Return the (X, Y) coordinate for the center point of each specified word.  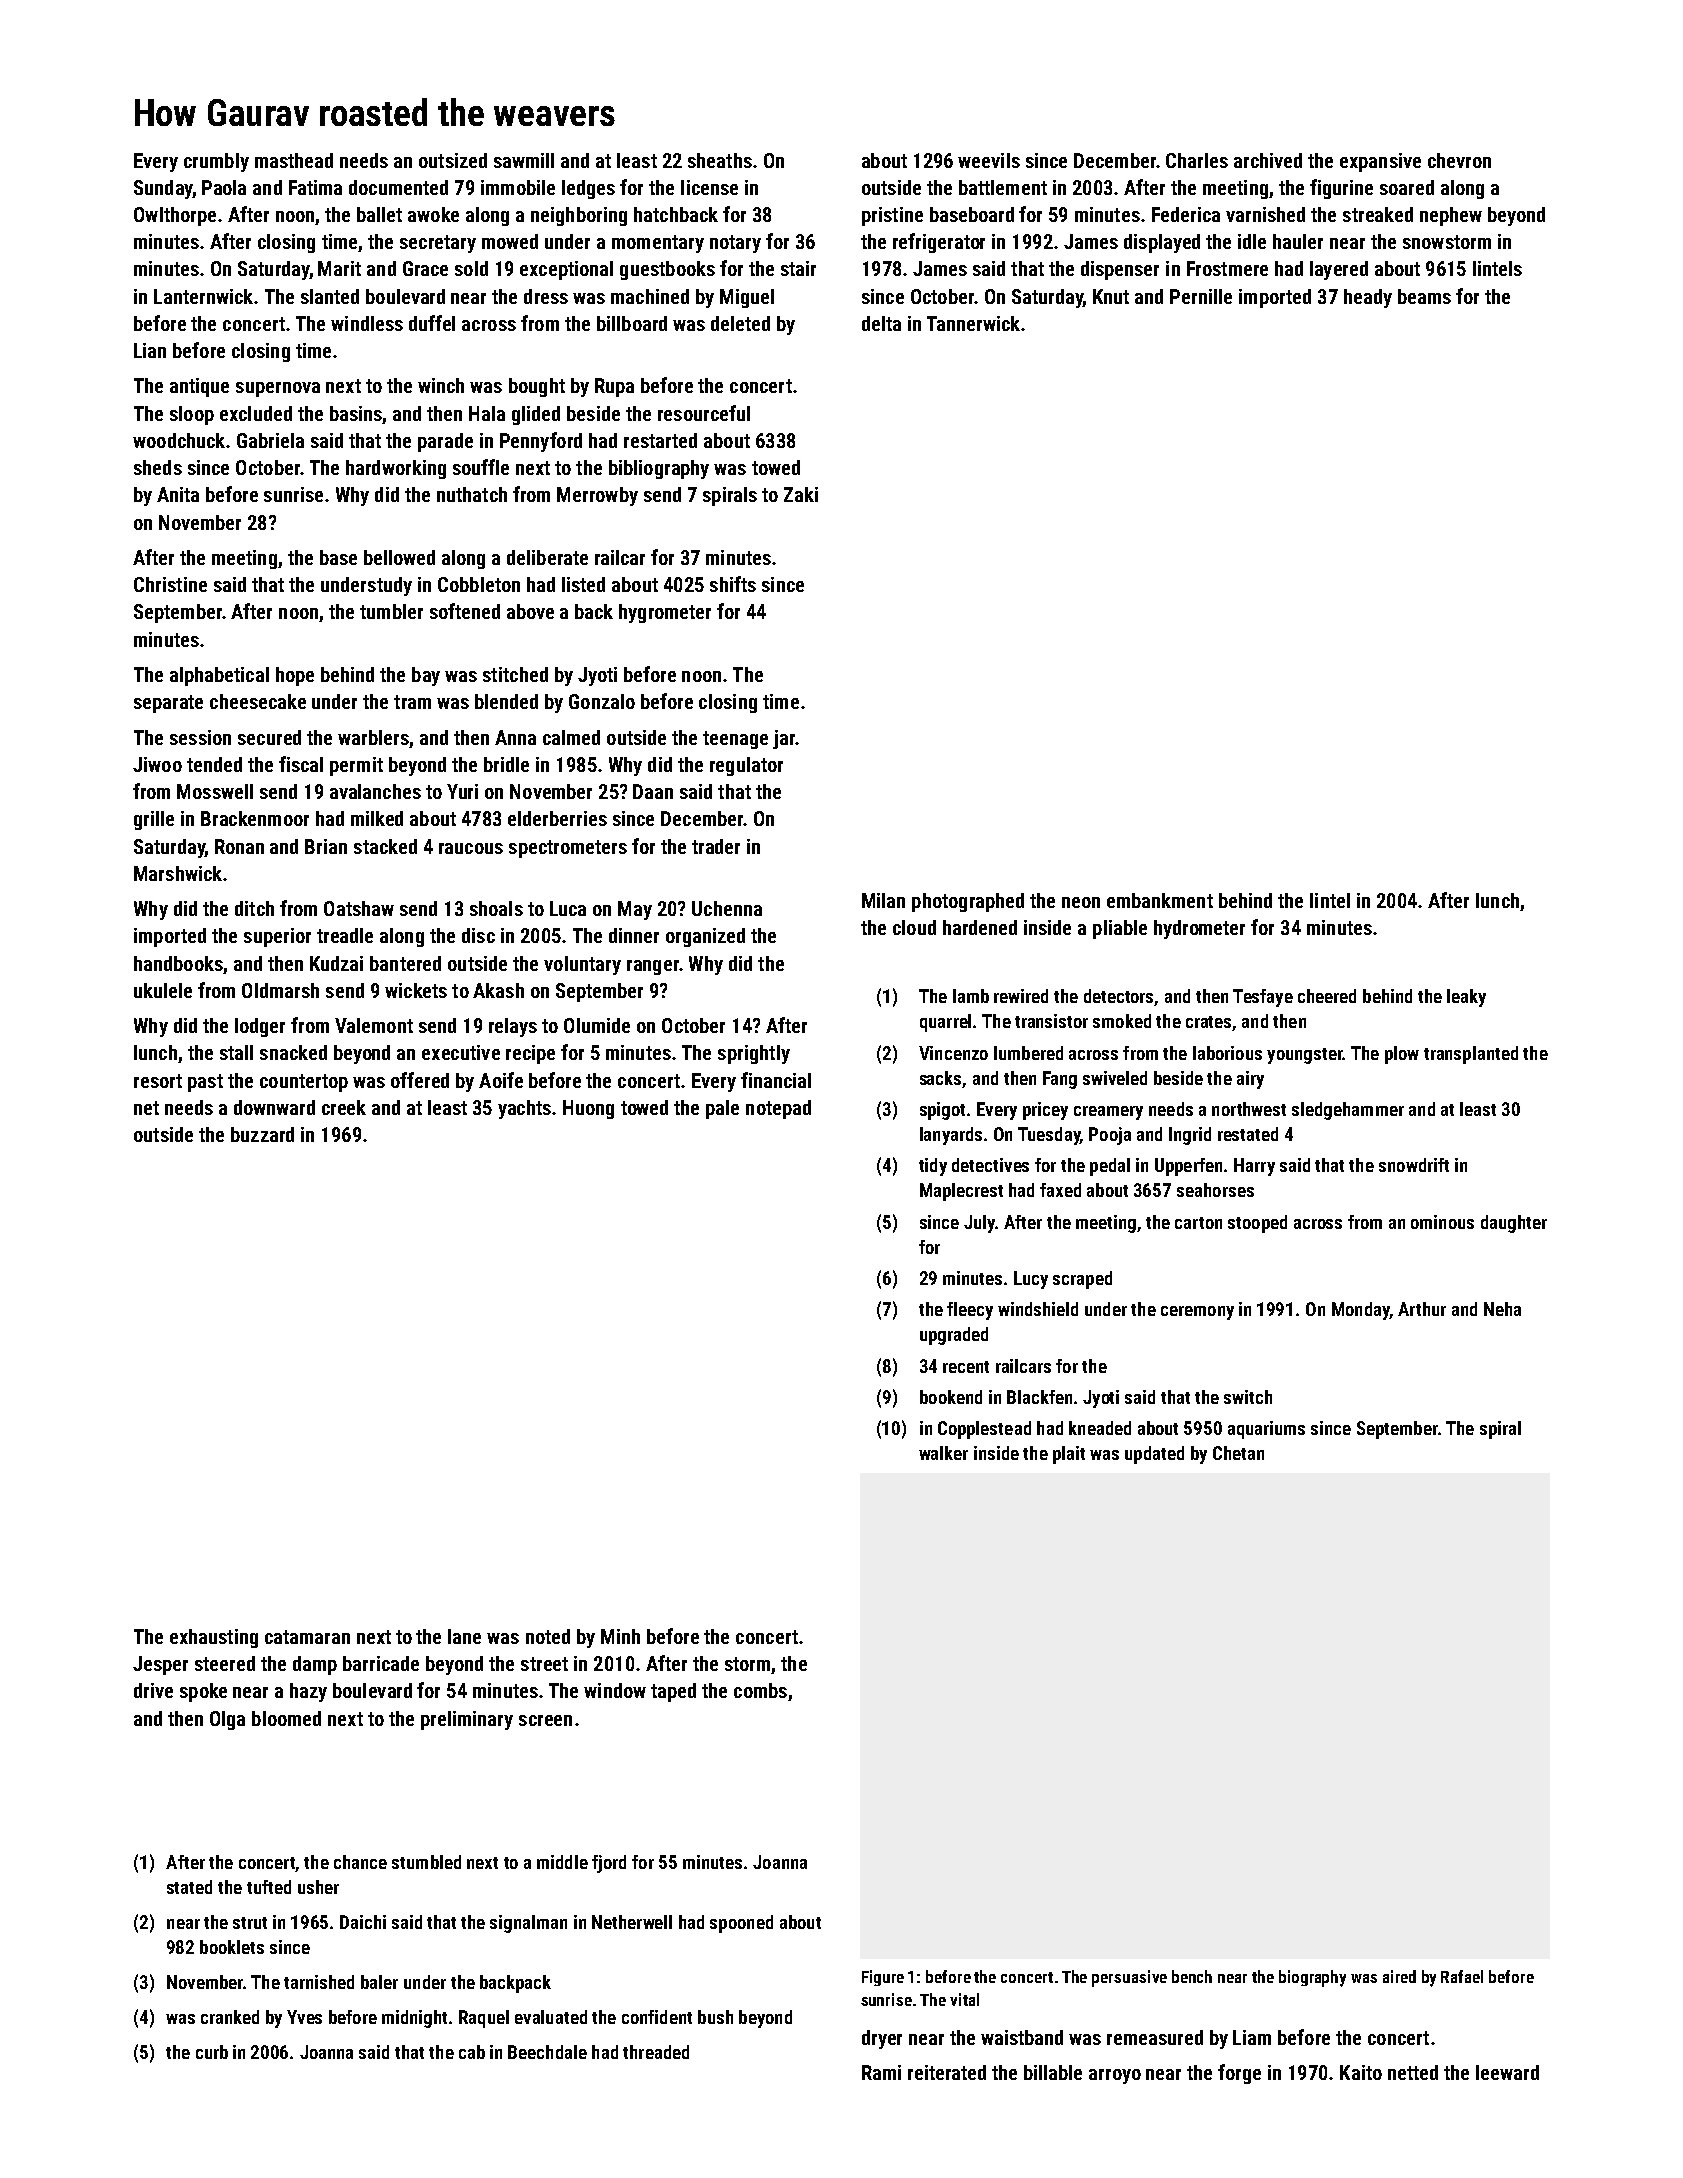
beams (1424, 296)
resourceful (704, 413)
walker (943, 1453)
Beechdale (547, 2052)
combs (760, 1690)
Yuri (462, 791)
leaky (1466, 998)
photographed (968, 902)
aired (1399, 1976)
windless (367, 323)
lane (464, 1636)
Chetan (1238, 1453)
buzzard (262, 1134)
